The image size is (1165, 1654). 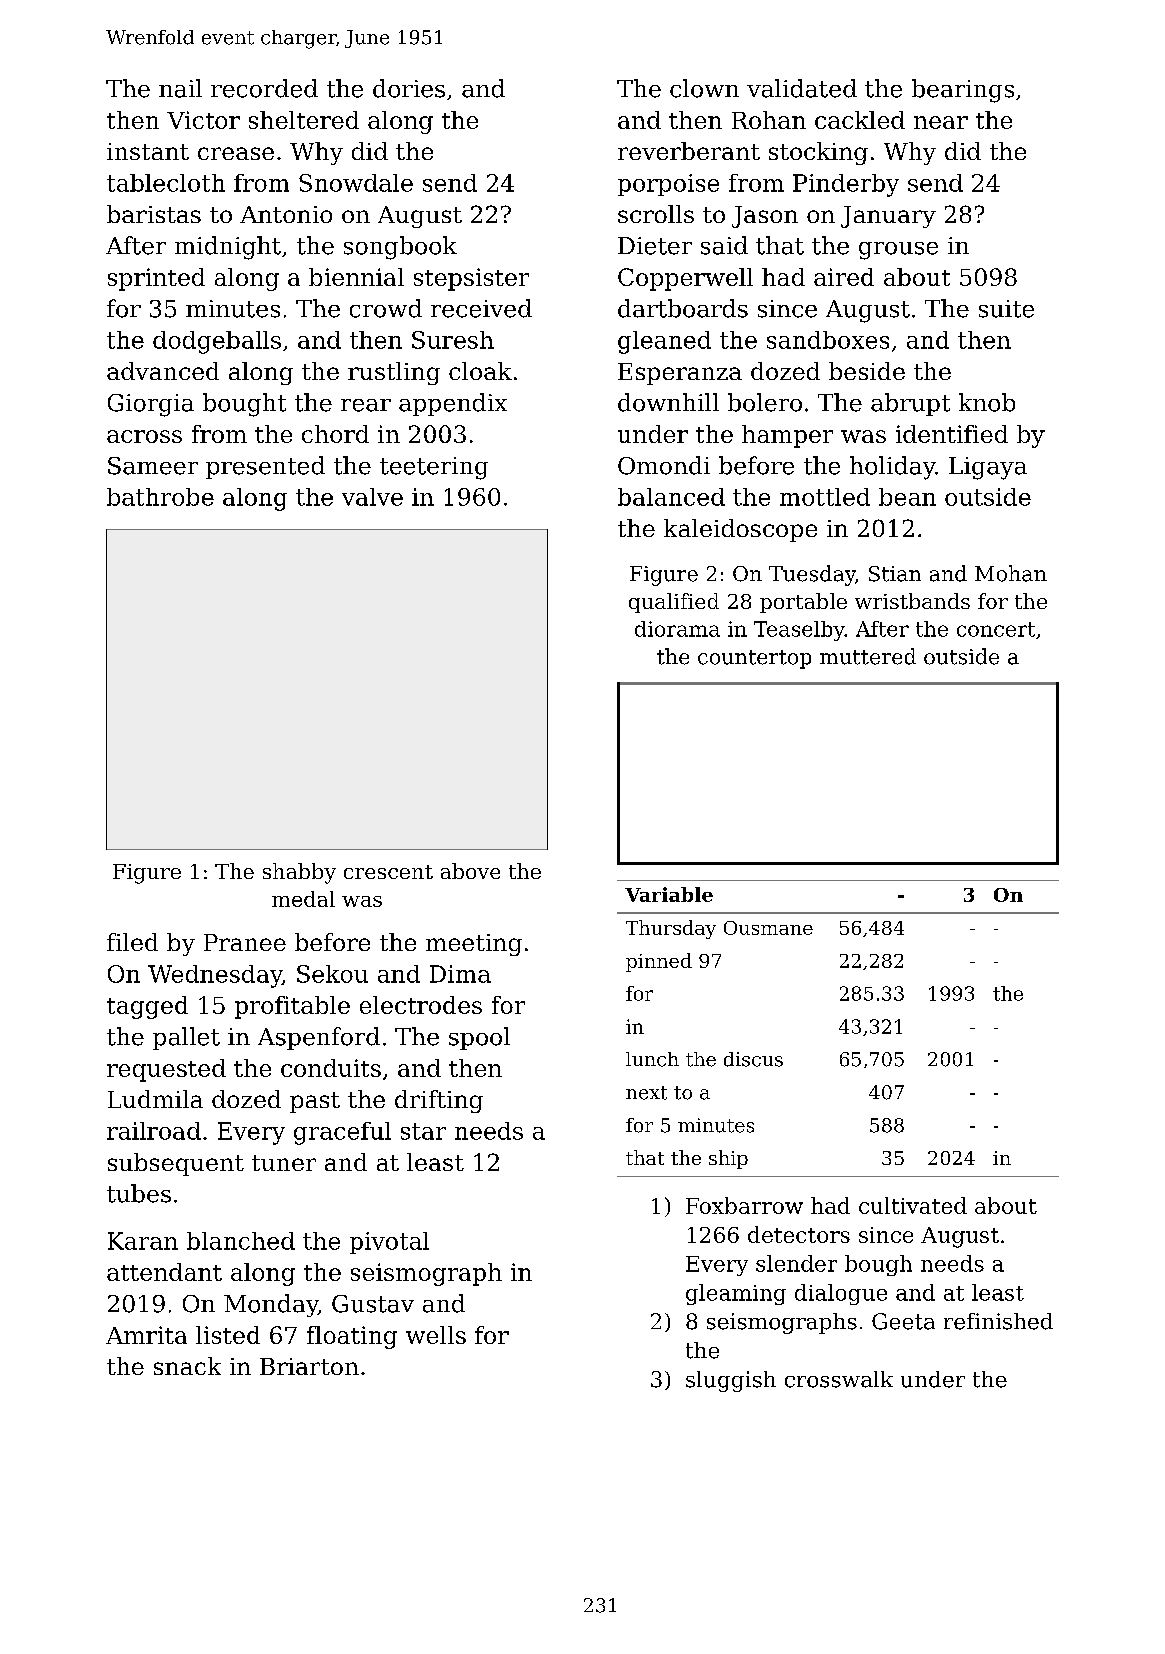 What do you see at coordinates (802, 88) in the page?
I see `validated` at bounding box center [802, 88].
